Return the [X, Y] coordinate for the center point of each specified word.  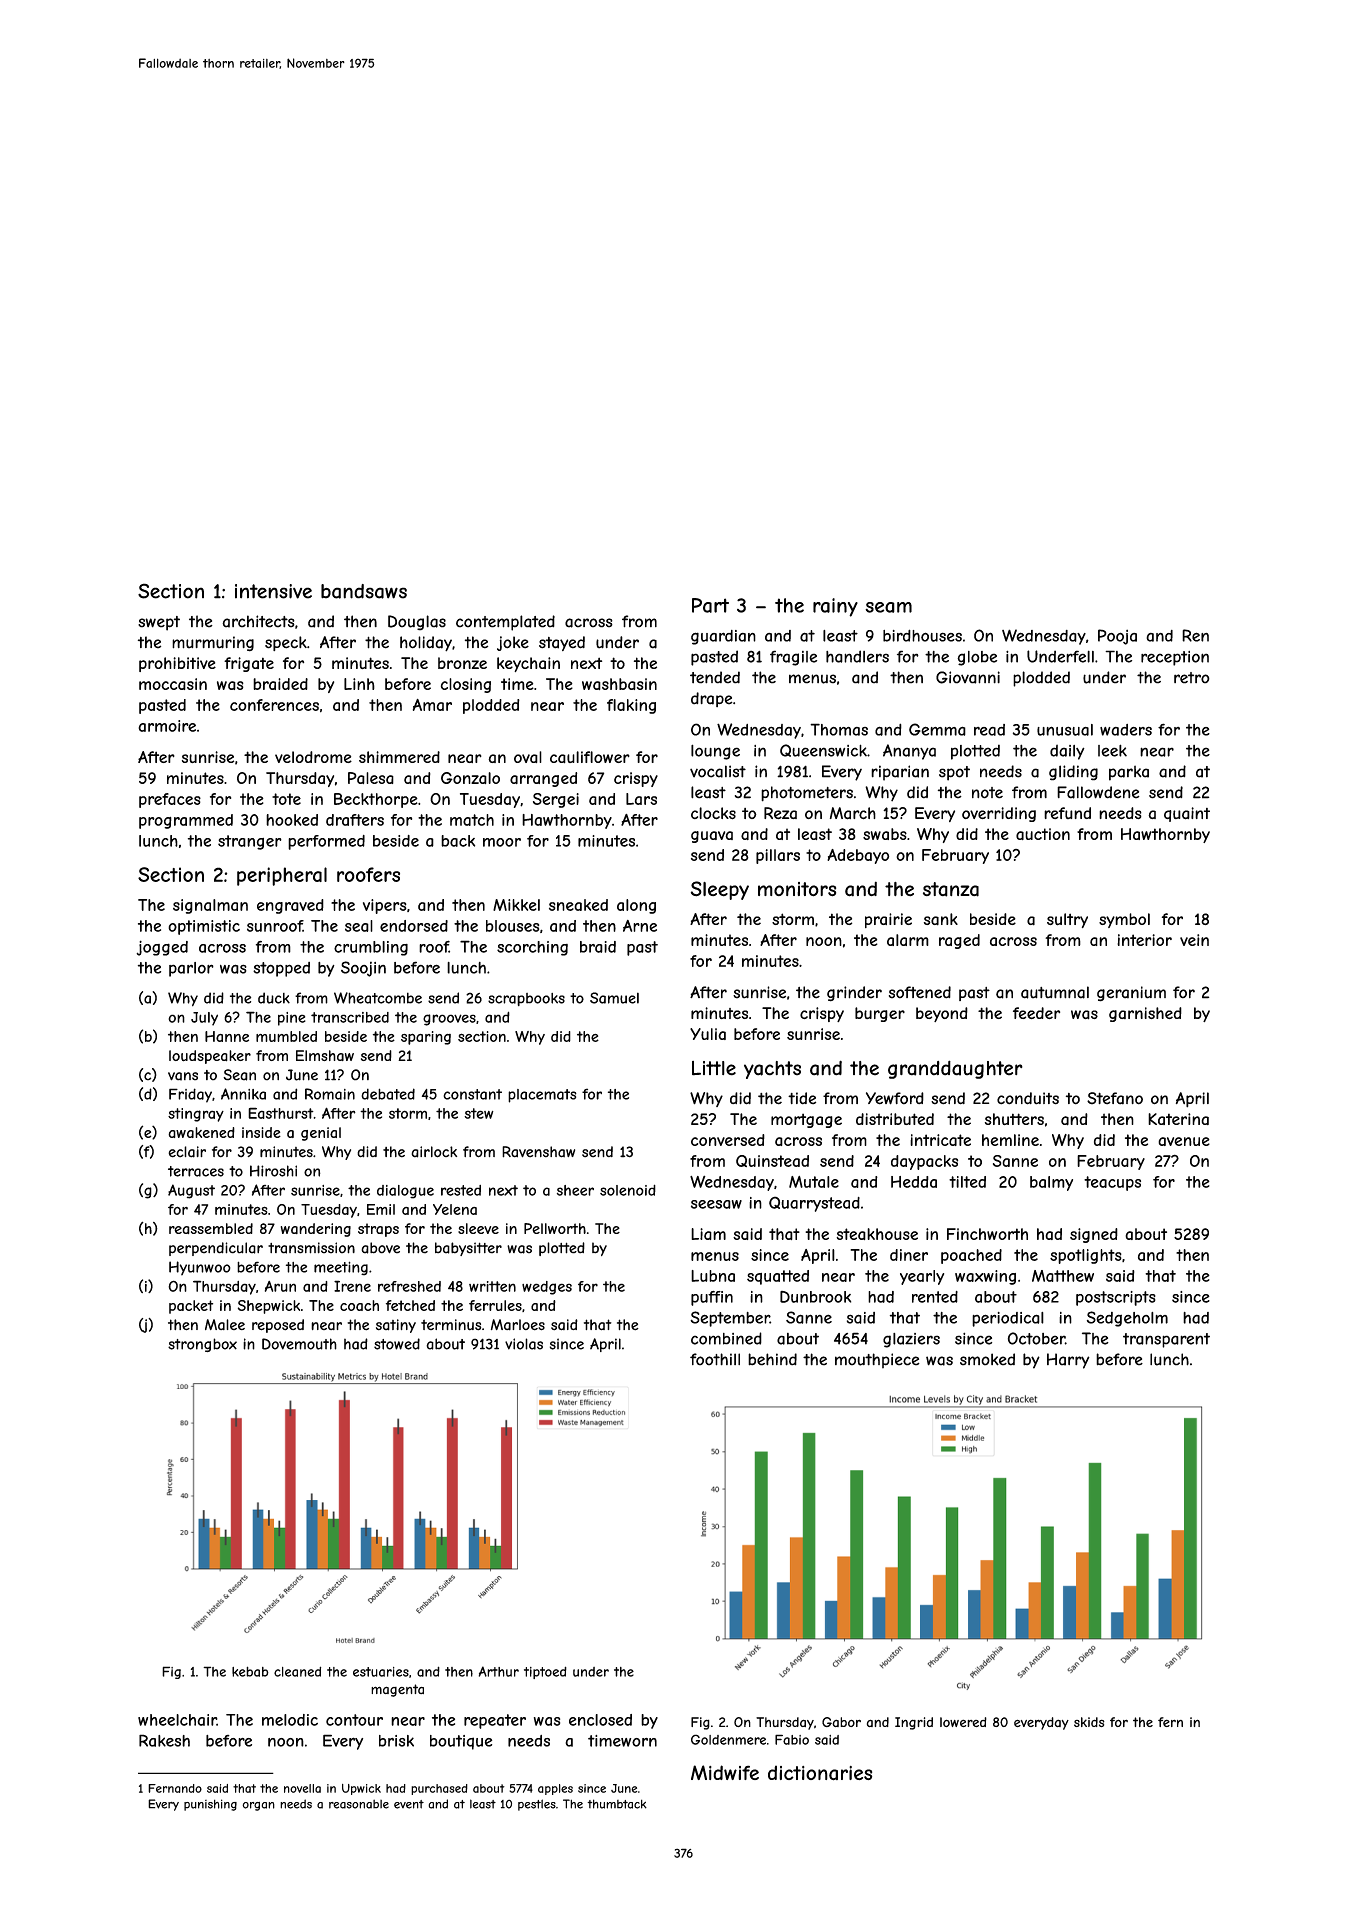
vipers [385, 906]
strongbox [202, 1345]
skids [1089, 1722]
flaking [631, 706]
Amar [432, 705]
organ [258, 1806]
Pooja [1117, 637]
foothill [715, 1359]
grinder [854, 994]
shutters [1014, 1119]
